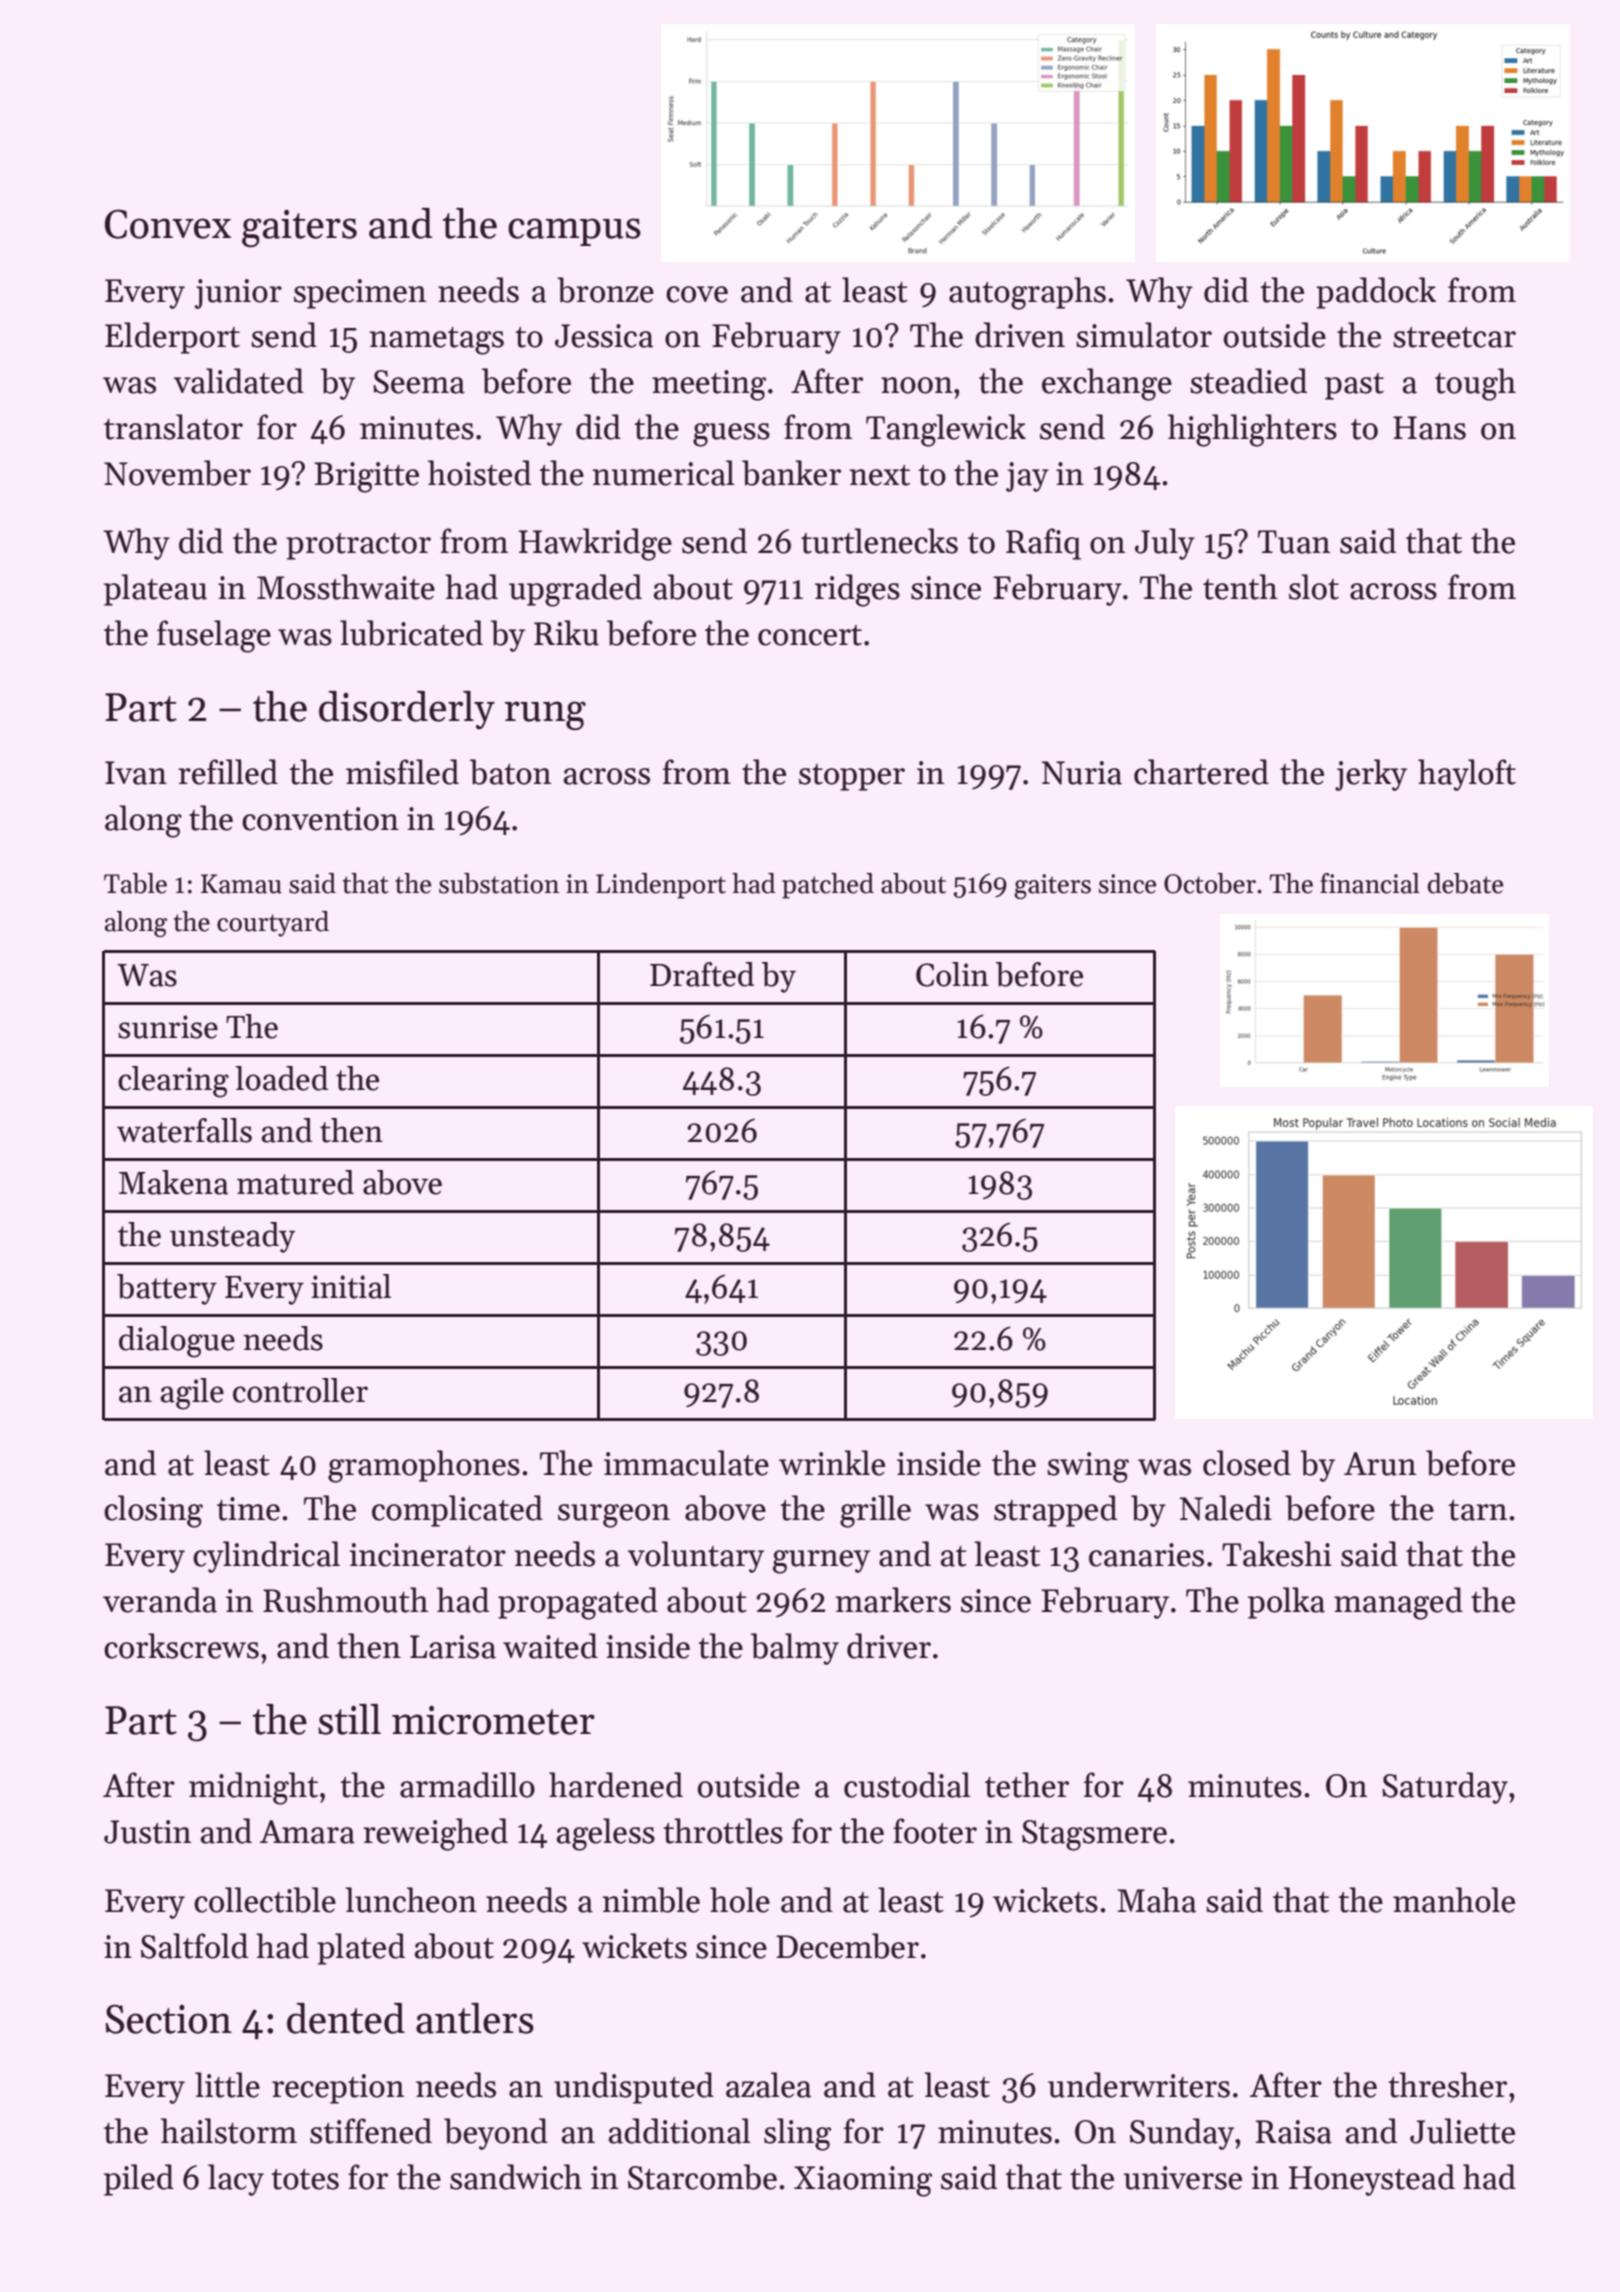 The image size is (1620, 2292). Describe the element at coordinates (595, 544) in the screenshot. I see `Hawkridge` at that location.
